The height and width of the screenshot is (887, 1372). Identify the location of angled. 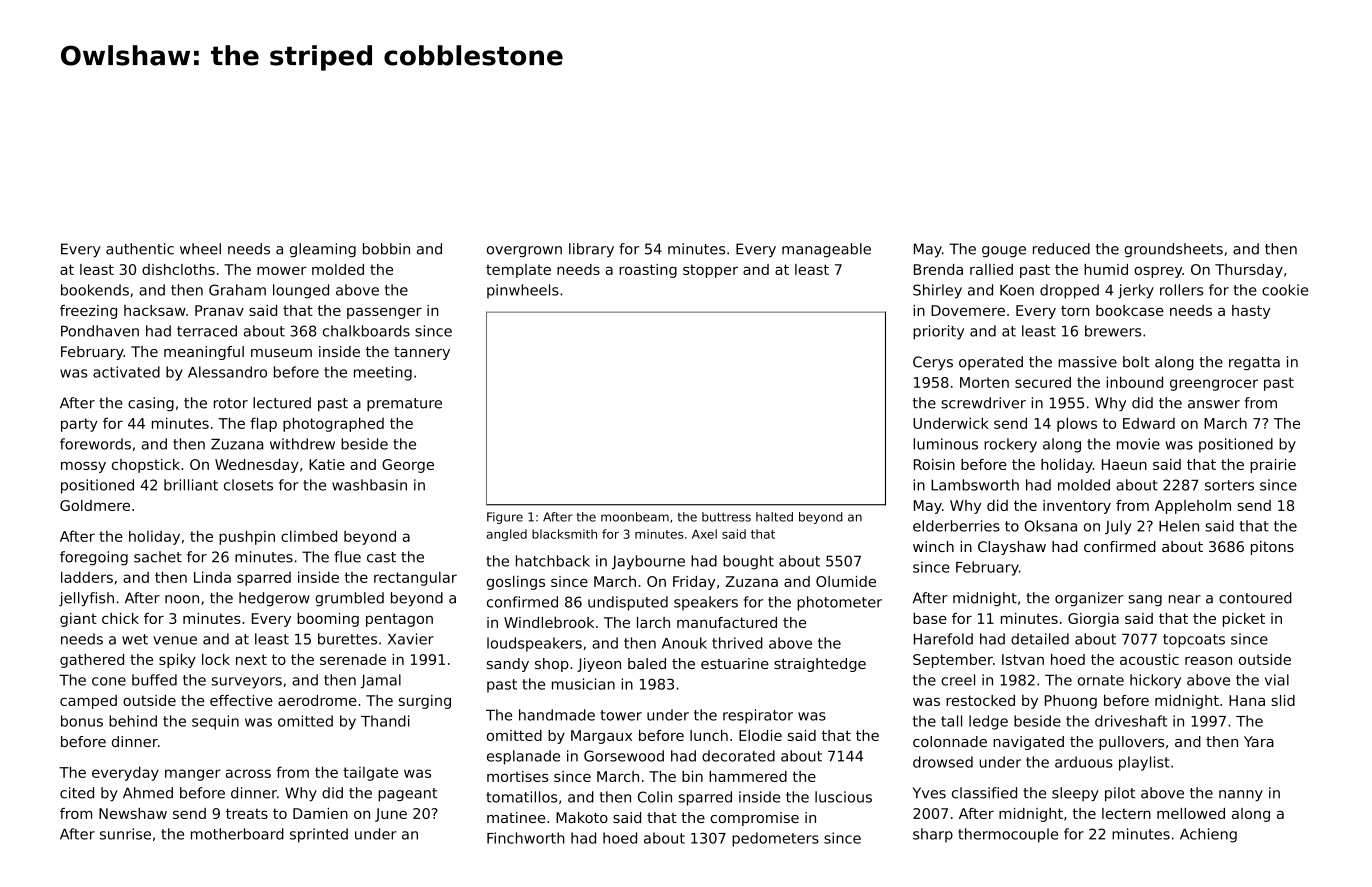
(507, 535).
